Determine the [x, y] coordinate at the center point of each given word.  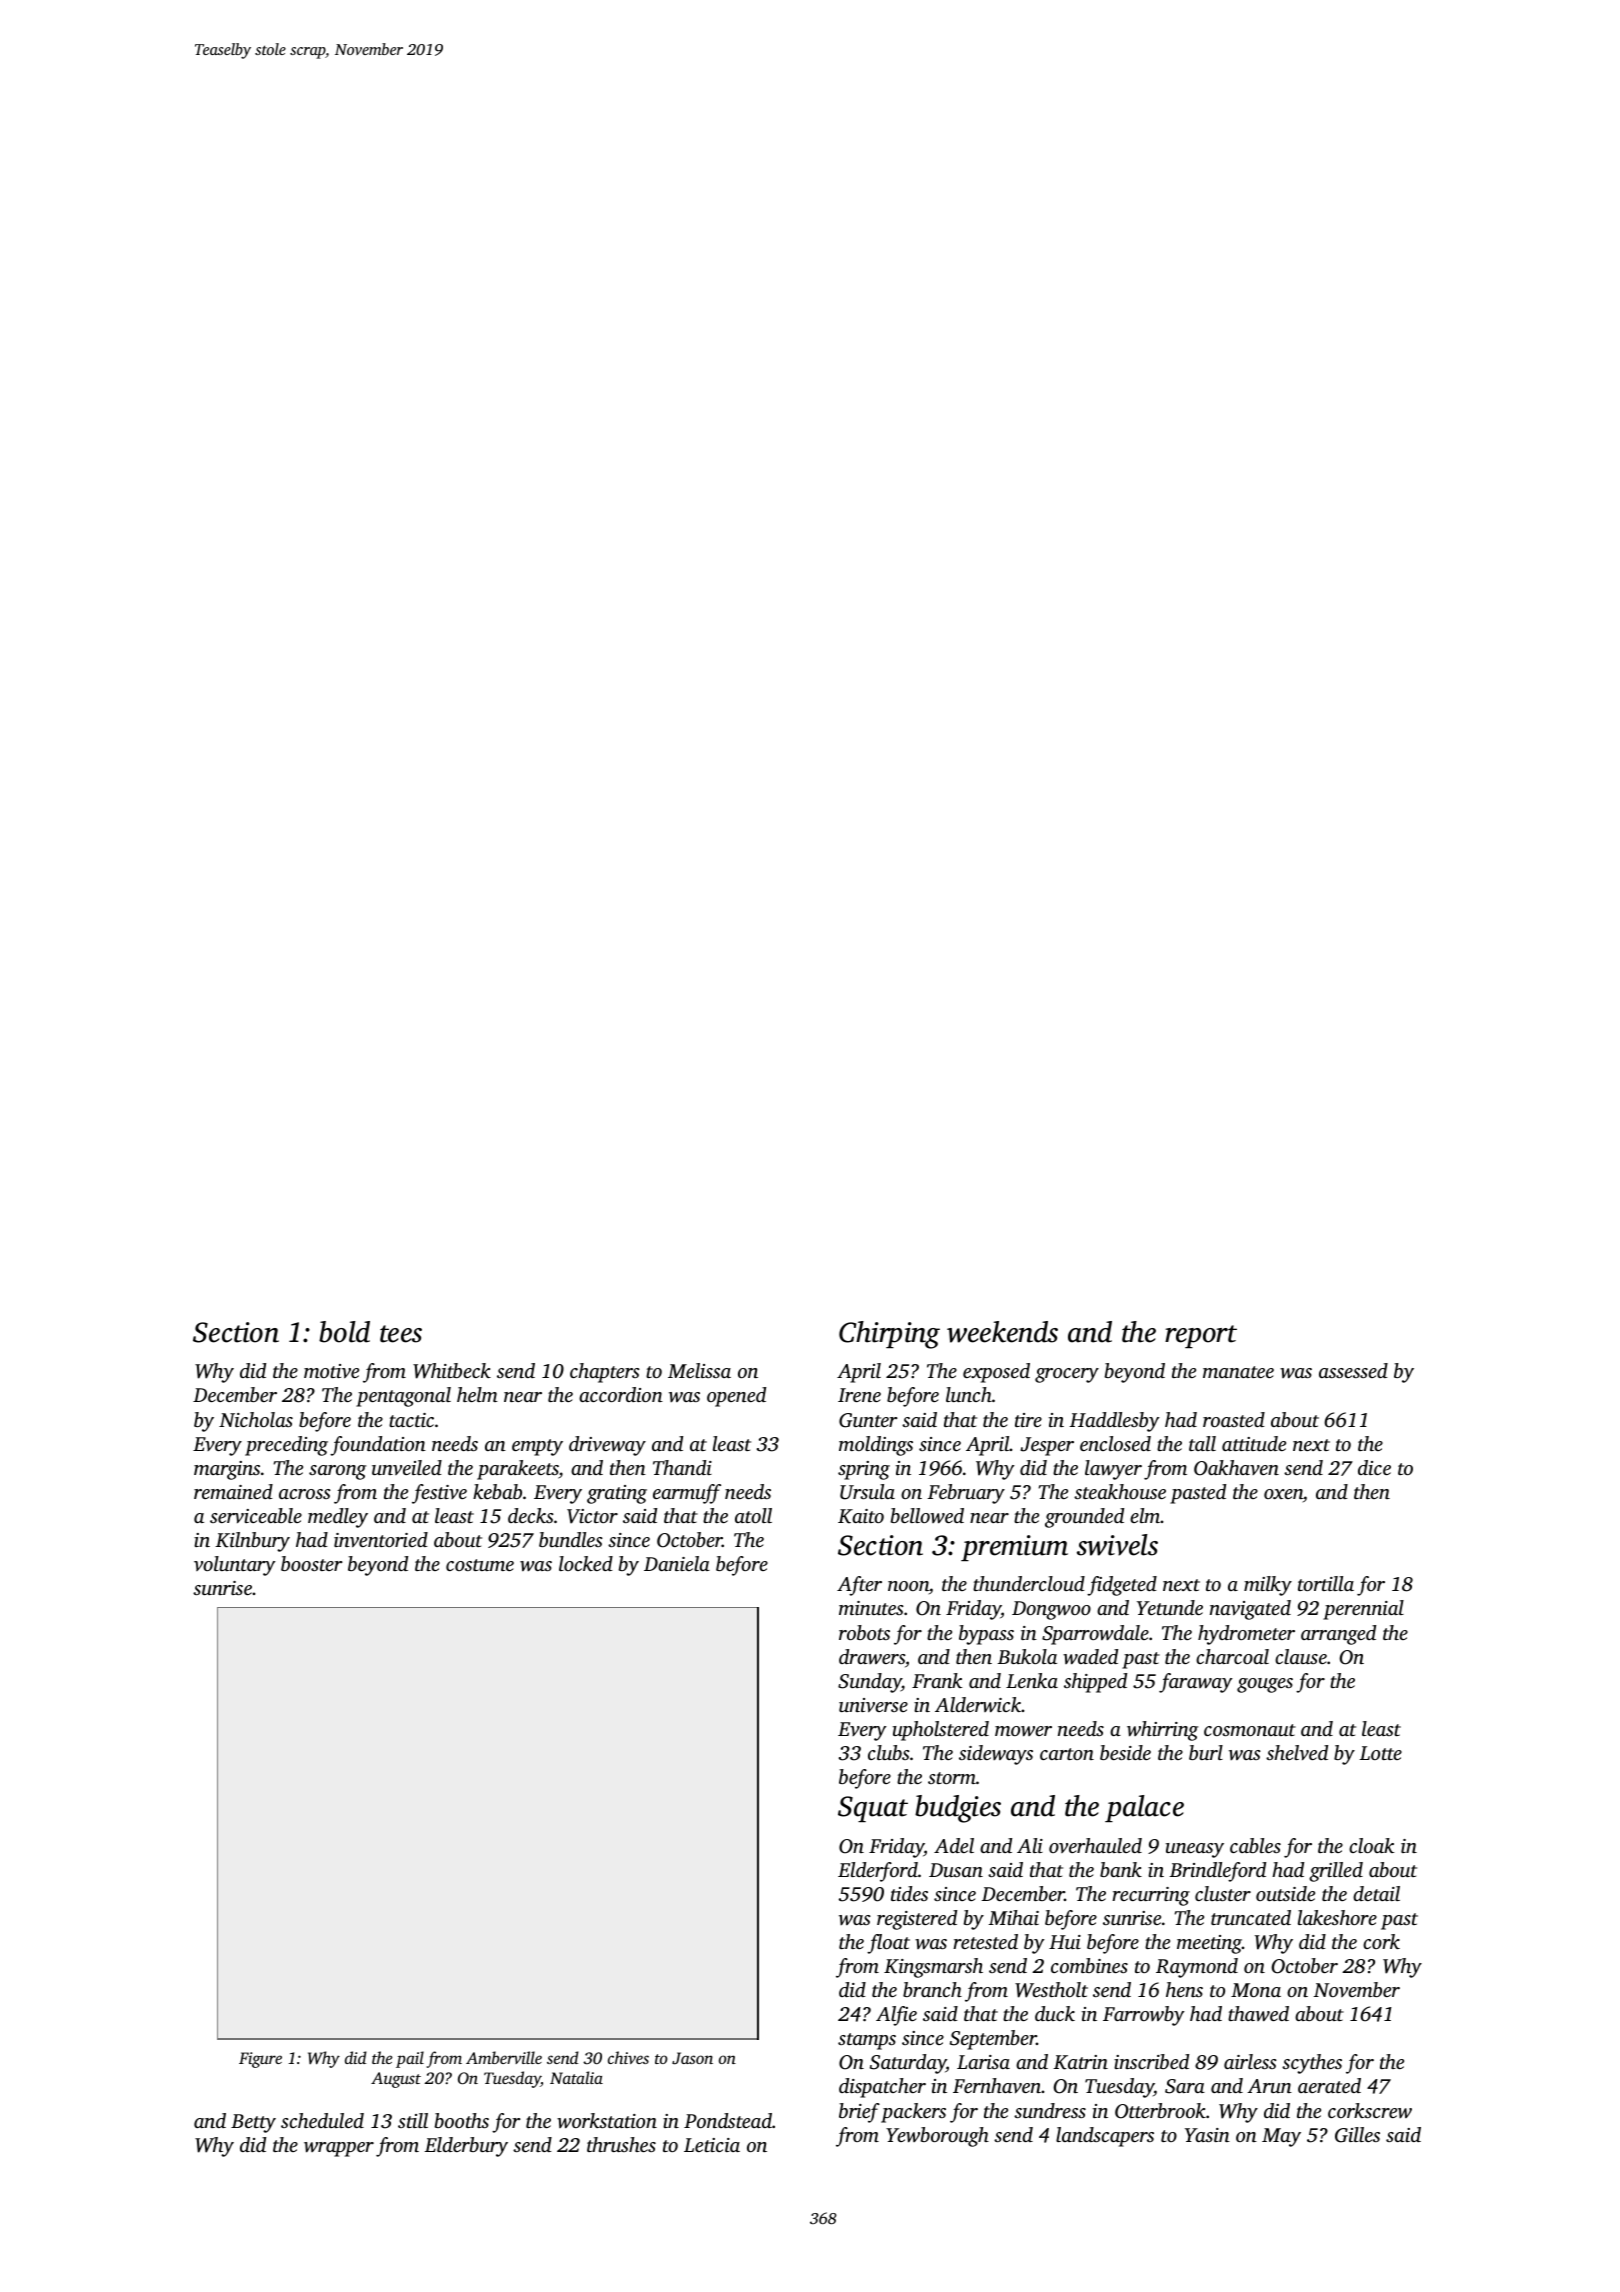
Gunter [868, 1420]
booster [312, 1563]
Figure [260, 2060]
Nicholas [256, 1419]
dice [1374, 1467]
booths [462, 2120]
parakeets [518, 1470]
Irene [859, 1395]
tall [1202, 1443]
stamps [867, 2041]
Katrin [1080, 2062]
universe [873, 1705]
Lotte [1380, 1753]
